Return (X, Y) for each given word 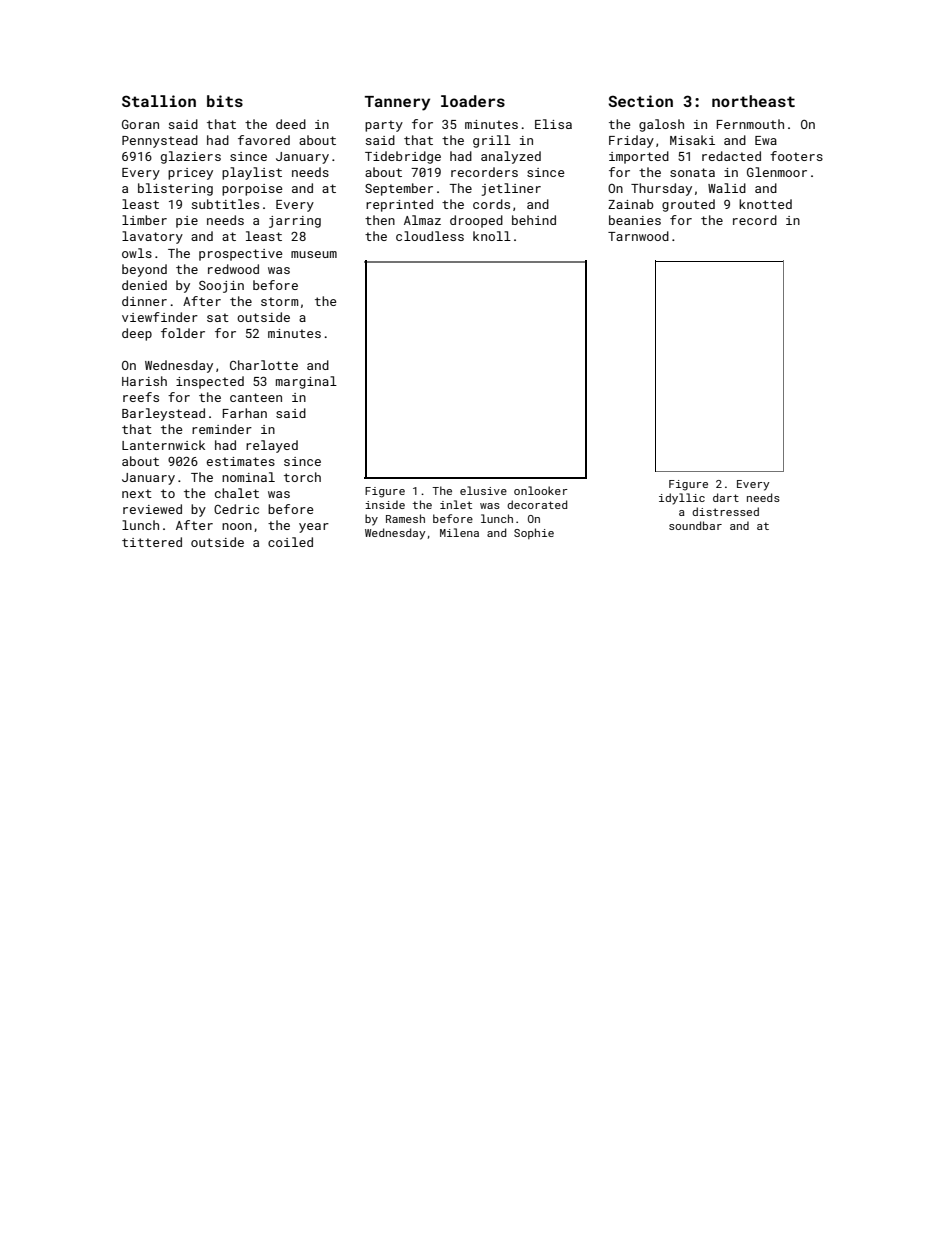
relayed (272, 446)
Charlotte (264, 365)
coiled (290, 542)
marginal (306, 382)
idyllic (682, 499)
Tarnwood (638, 236)
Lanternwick (163, 445)
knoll (492, 236)
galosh (661, 125)
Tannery (397, 103)
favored (264, 140)
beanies (635, 220)
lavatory (152, 237)
